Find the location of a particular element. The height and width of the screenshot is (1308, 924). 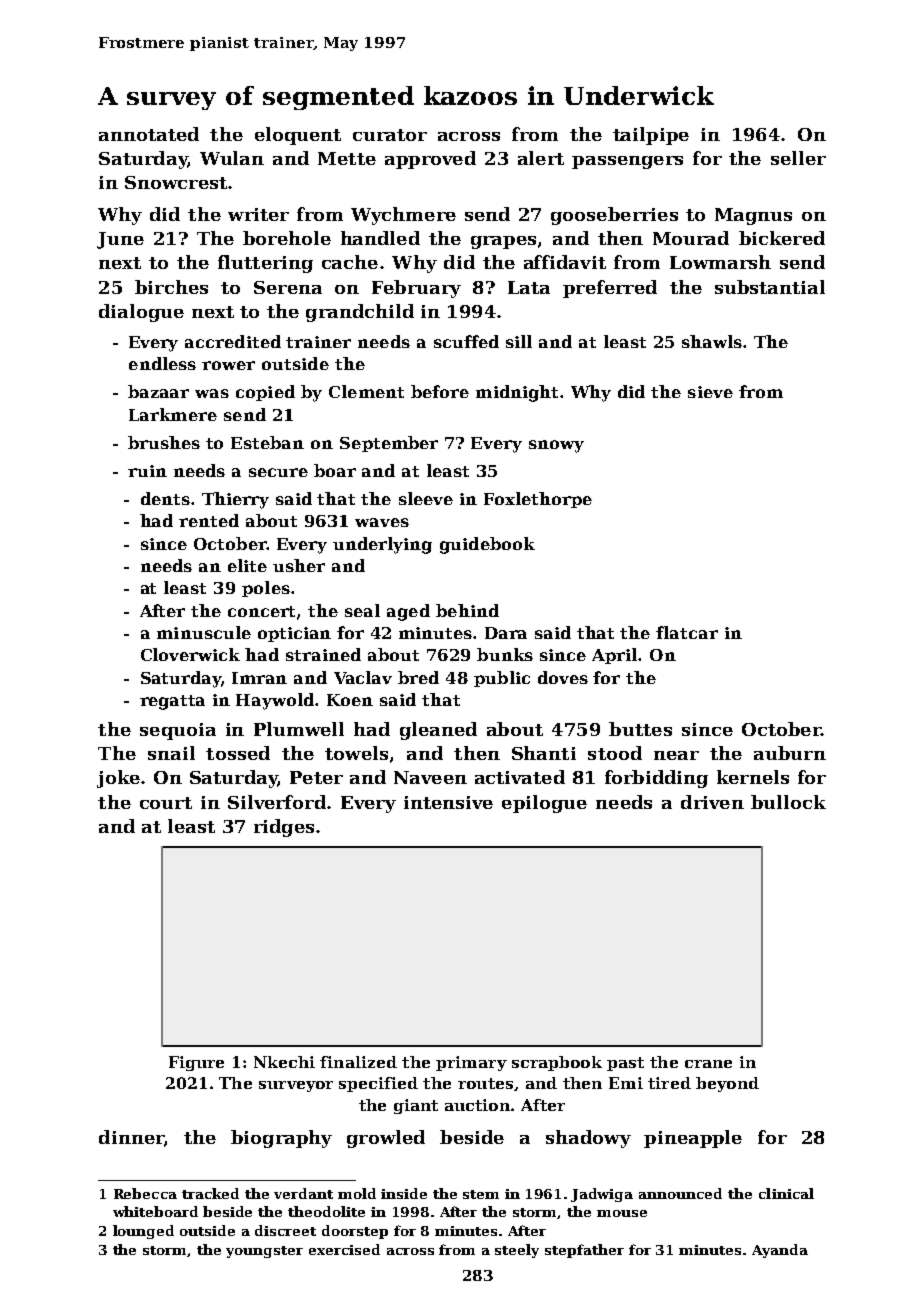

Nkechi is located at coordinates (284, 1062).
